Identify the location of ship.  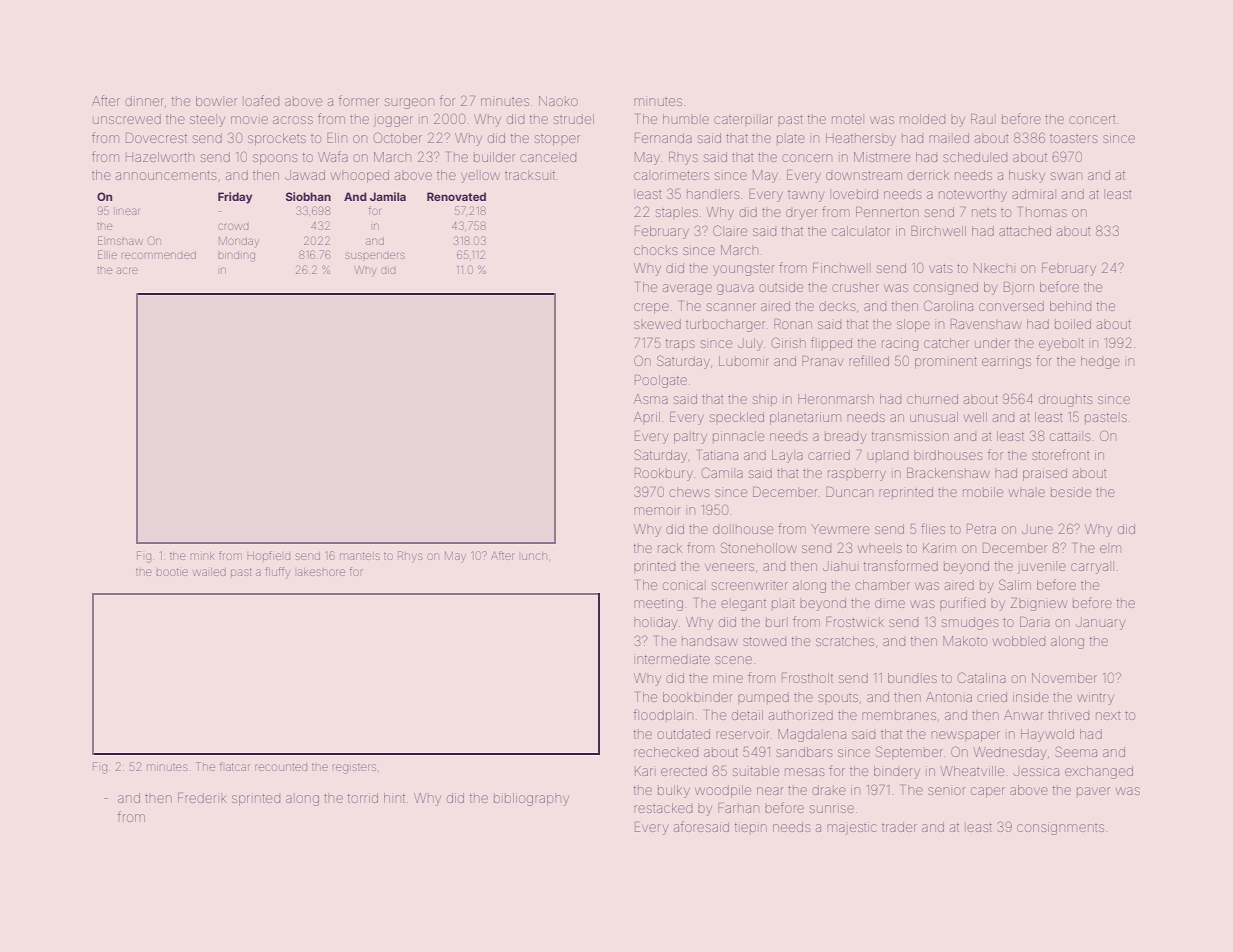
(765, 400).
